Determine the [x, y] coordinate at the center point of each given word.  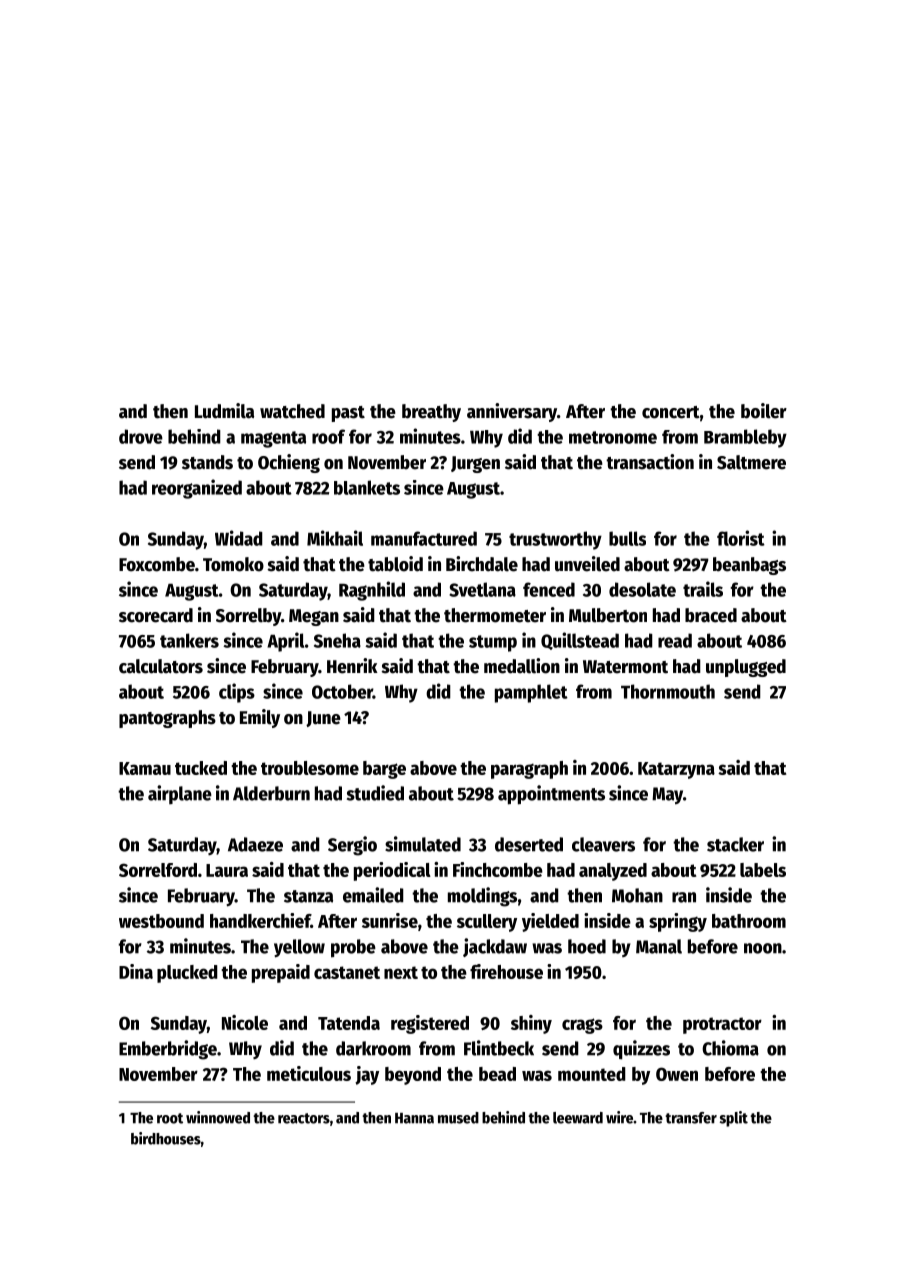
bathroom [749, 921]
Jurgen [475, 464]
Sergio [352, 846]
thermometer [495, 615]
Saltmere [751, 462]
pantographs [167, 719]
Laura [227, 870]
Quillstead [580, 641]
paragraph [529, 770]
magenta [273, 439]
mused [458, 1118]
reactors [304, 1118]
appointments [551, 795]
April [285, 642]
